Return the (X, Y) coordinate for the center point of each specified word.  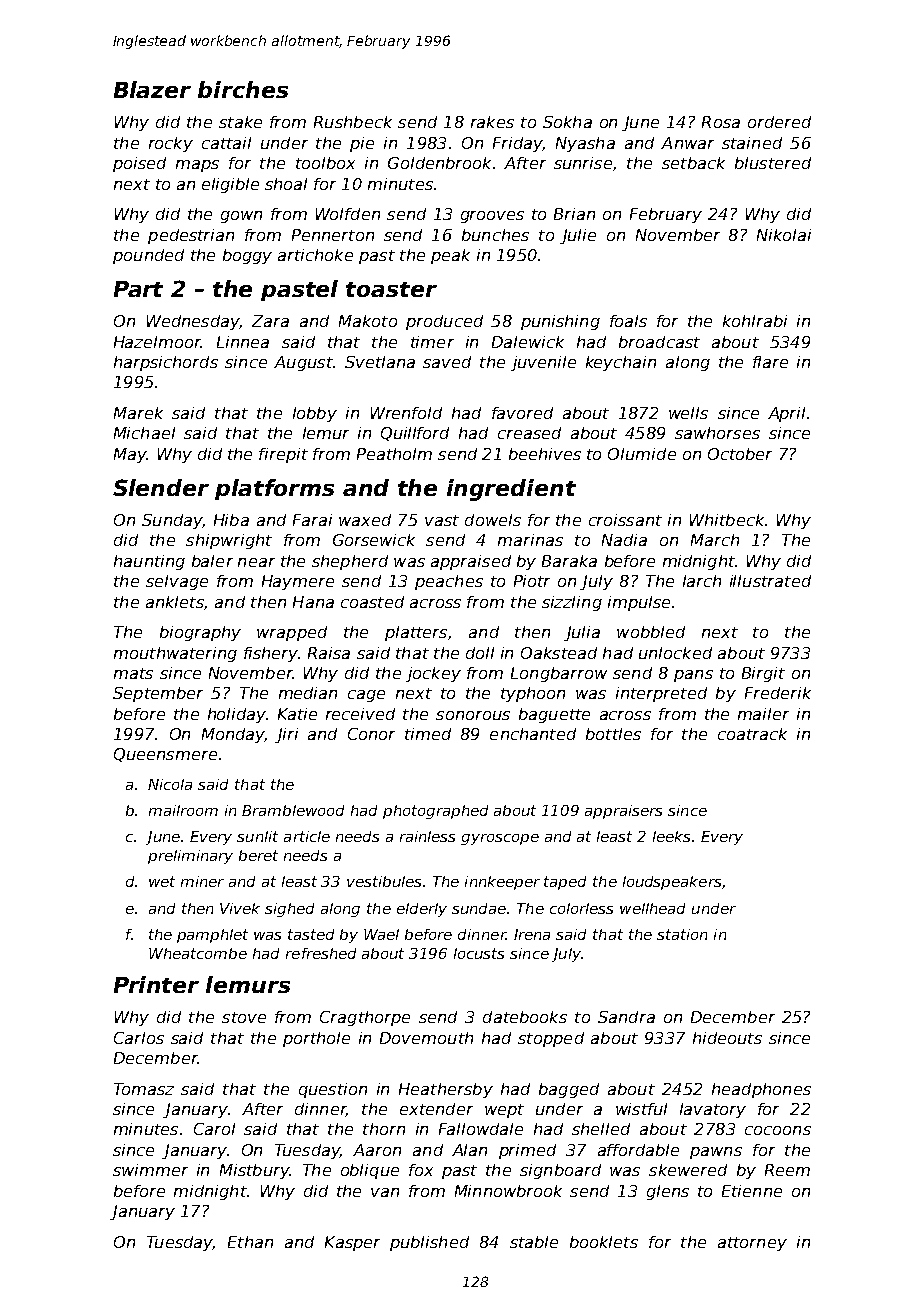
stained (752, 143)
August (303, 363)
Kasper (352, 1243)
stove (244, 1017)
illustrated (770, 581)
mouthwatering (175, 654)
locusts (479, 953)
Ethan (250, 1242)
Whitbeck (727, 520)
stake (240, 122)
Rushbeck (353, 122)
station (682, 934)
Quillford (415, 434)
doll (480, 653)
